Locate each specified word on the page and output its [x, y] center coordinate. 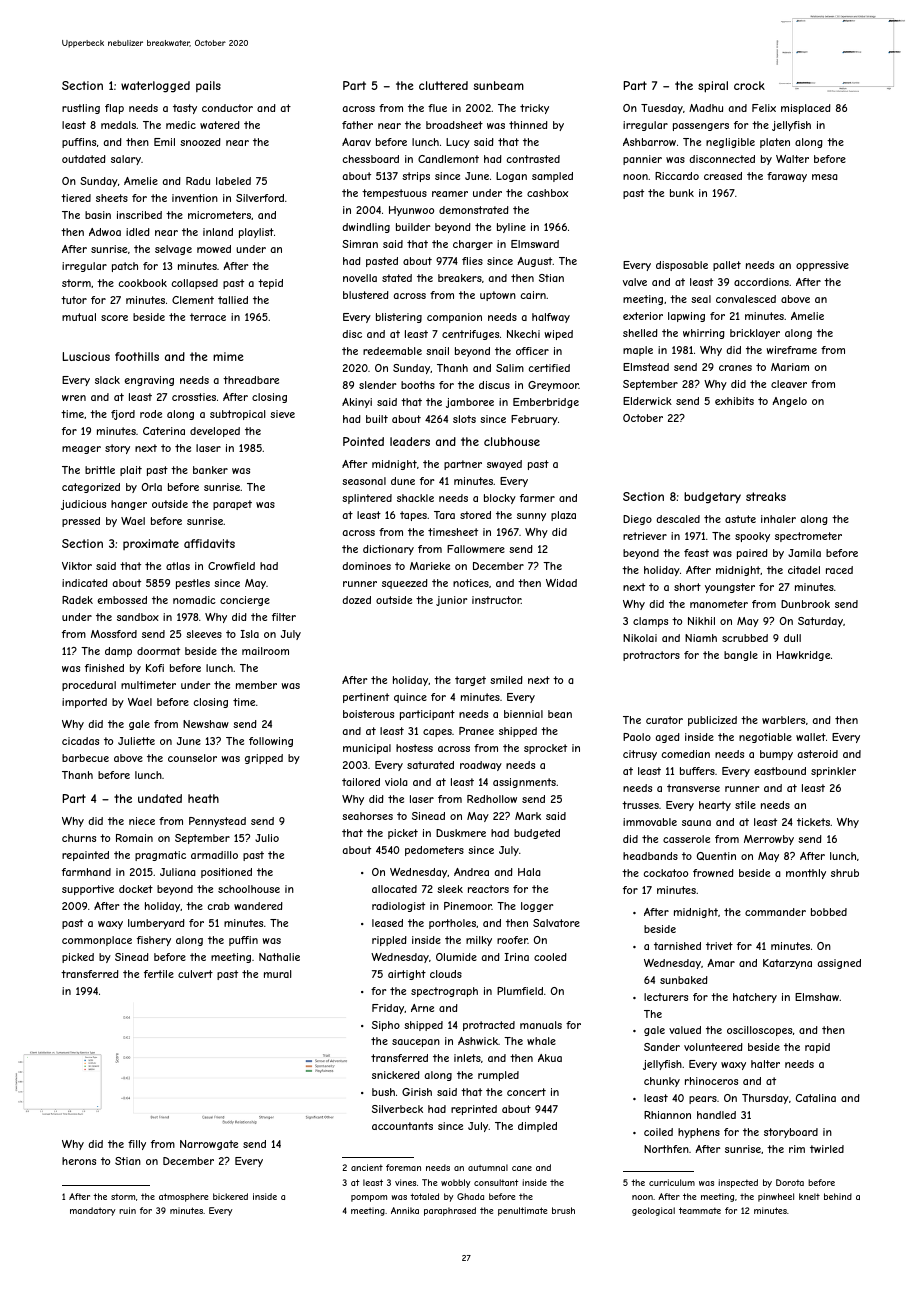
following [271, 742]
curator [664, 720]
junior [451, 601]
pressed [81, 522]
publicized [712, 721]
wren [74, 398]
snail [437, 351]
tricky [534, 109]
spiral [713, 87]
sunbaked [684, 980]
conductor [227, 108]
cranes [735, 368]
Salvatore [556, 923]
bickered [230, 1196]
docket [136, 889]
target [470, 681]
